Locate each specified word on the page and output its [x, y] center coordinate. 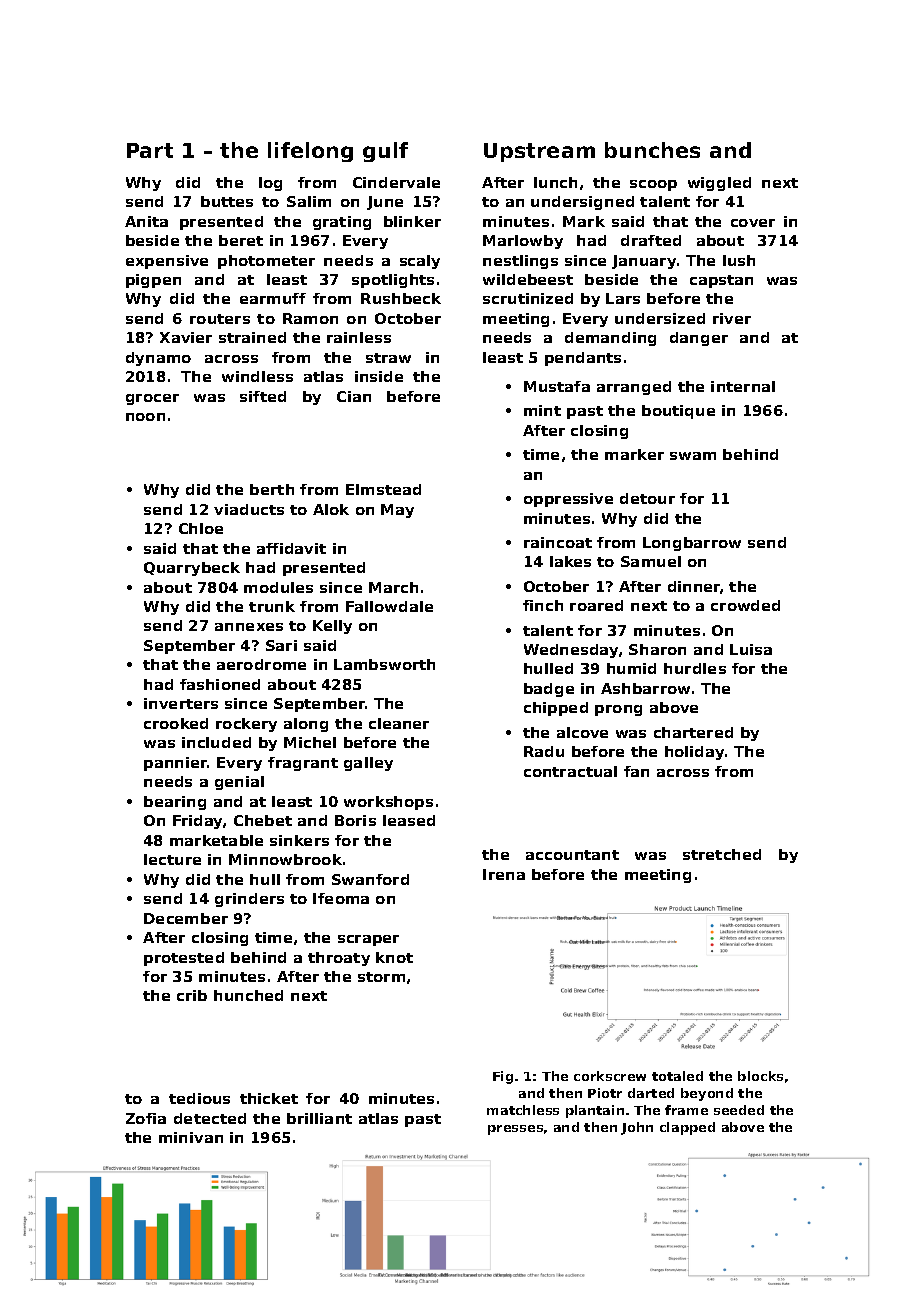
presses [515, 1130]
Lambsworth [384, 664]
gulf [385, 152]
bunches [652, 150]
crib [192, 995]
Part [150, 150]
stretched [722, 854]
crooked [176, 723]
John [637, 1128]
